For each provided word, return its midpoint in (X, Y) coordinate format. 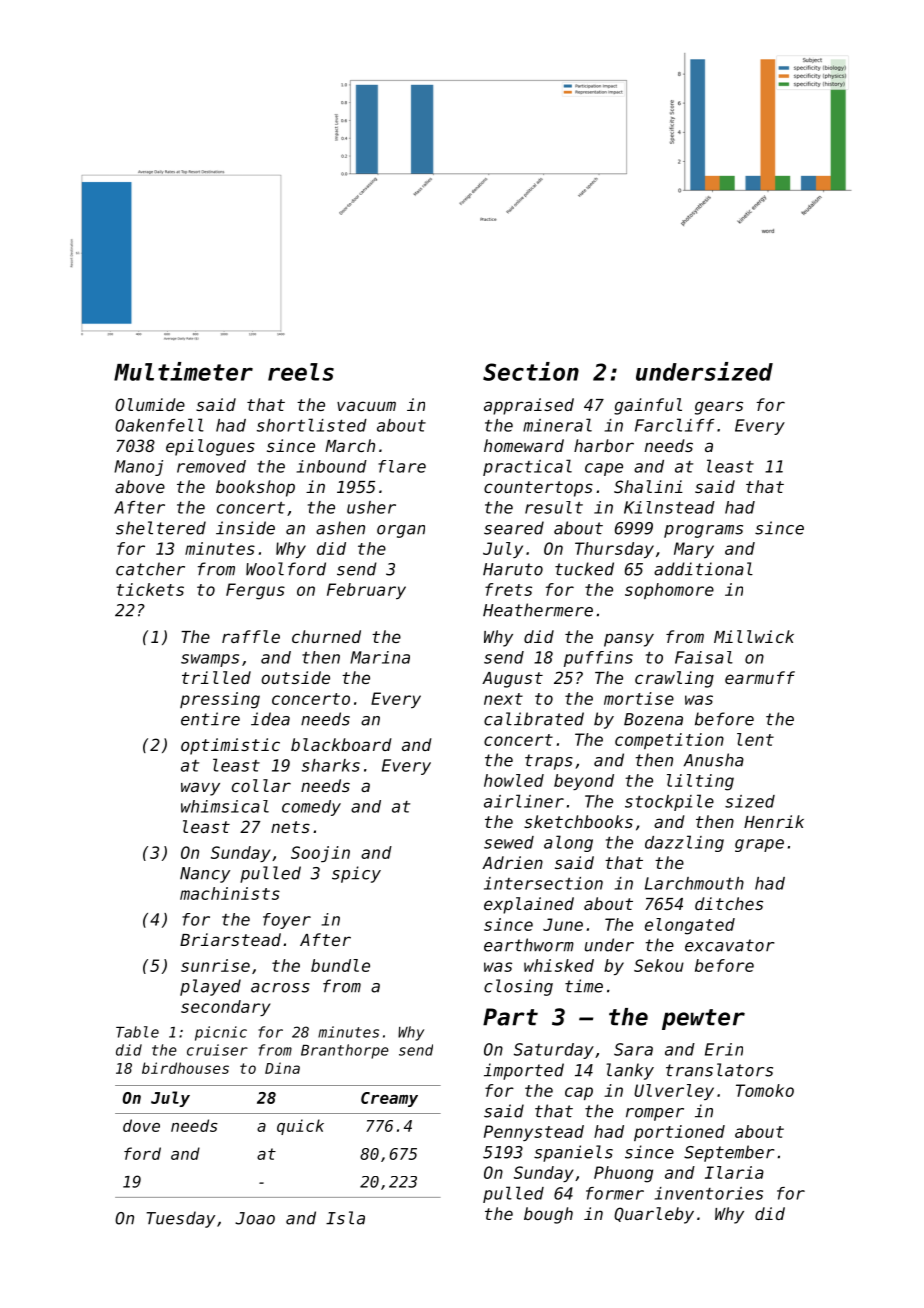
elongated (690, 926)
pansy (629, 640)
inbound (332, 466)
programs (703, 531)
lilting (700, 782)
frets (508, 589)
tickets (150, 589)
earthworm (529, 945)
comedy (311, 808)
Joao (255, 1218)
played (210, 987)
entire (210, 719)
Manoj (138, 468)
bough (548, 1215)
